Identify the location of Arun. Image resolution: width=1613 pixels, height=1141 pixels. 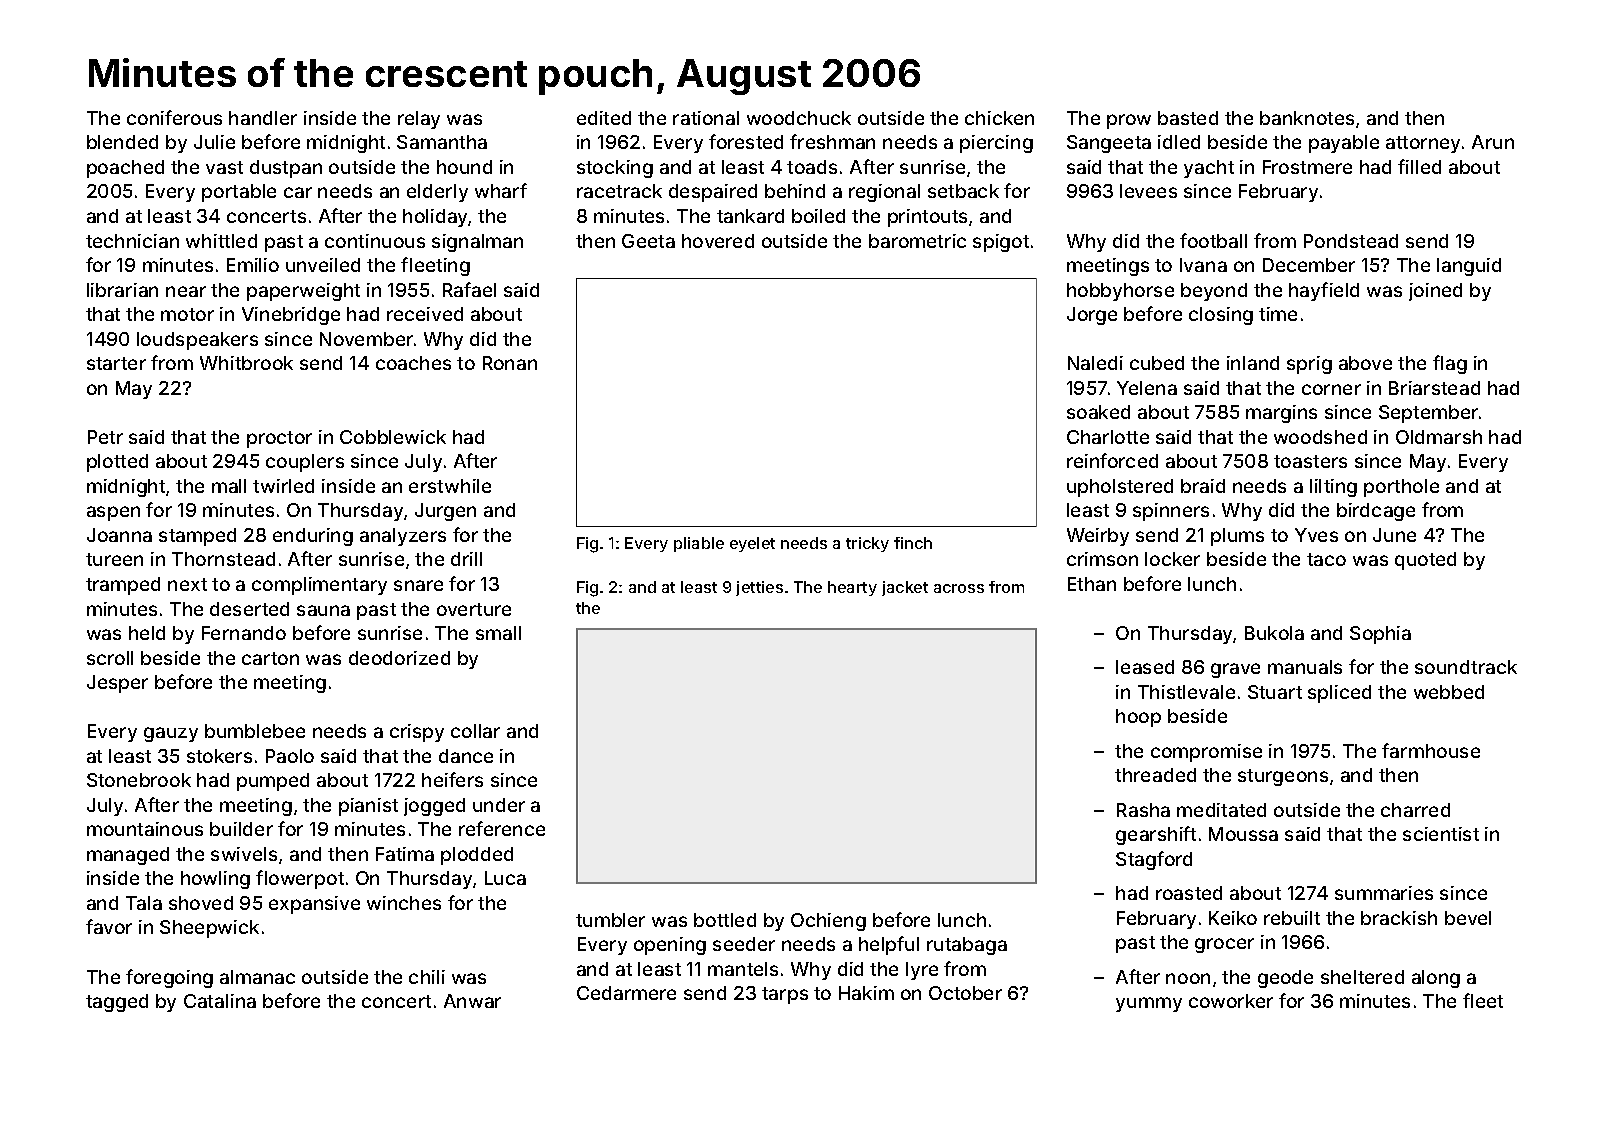
(1493, 142).
